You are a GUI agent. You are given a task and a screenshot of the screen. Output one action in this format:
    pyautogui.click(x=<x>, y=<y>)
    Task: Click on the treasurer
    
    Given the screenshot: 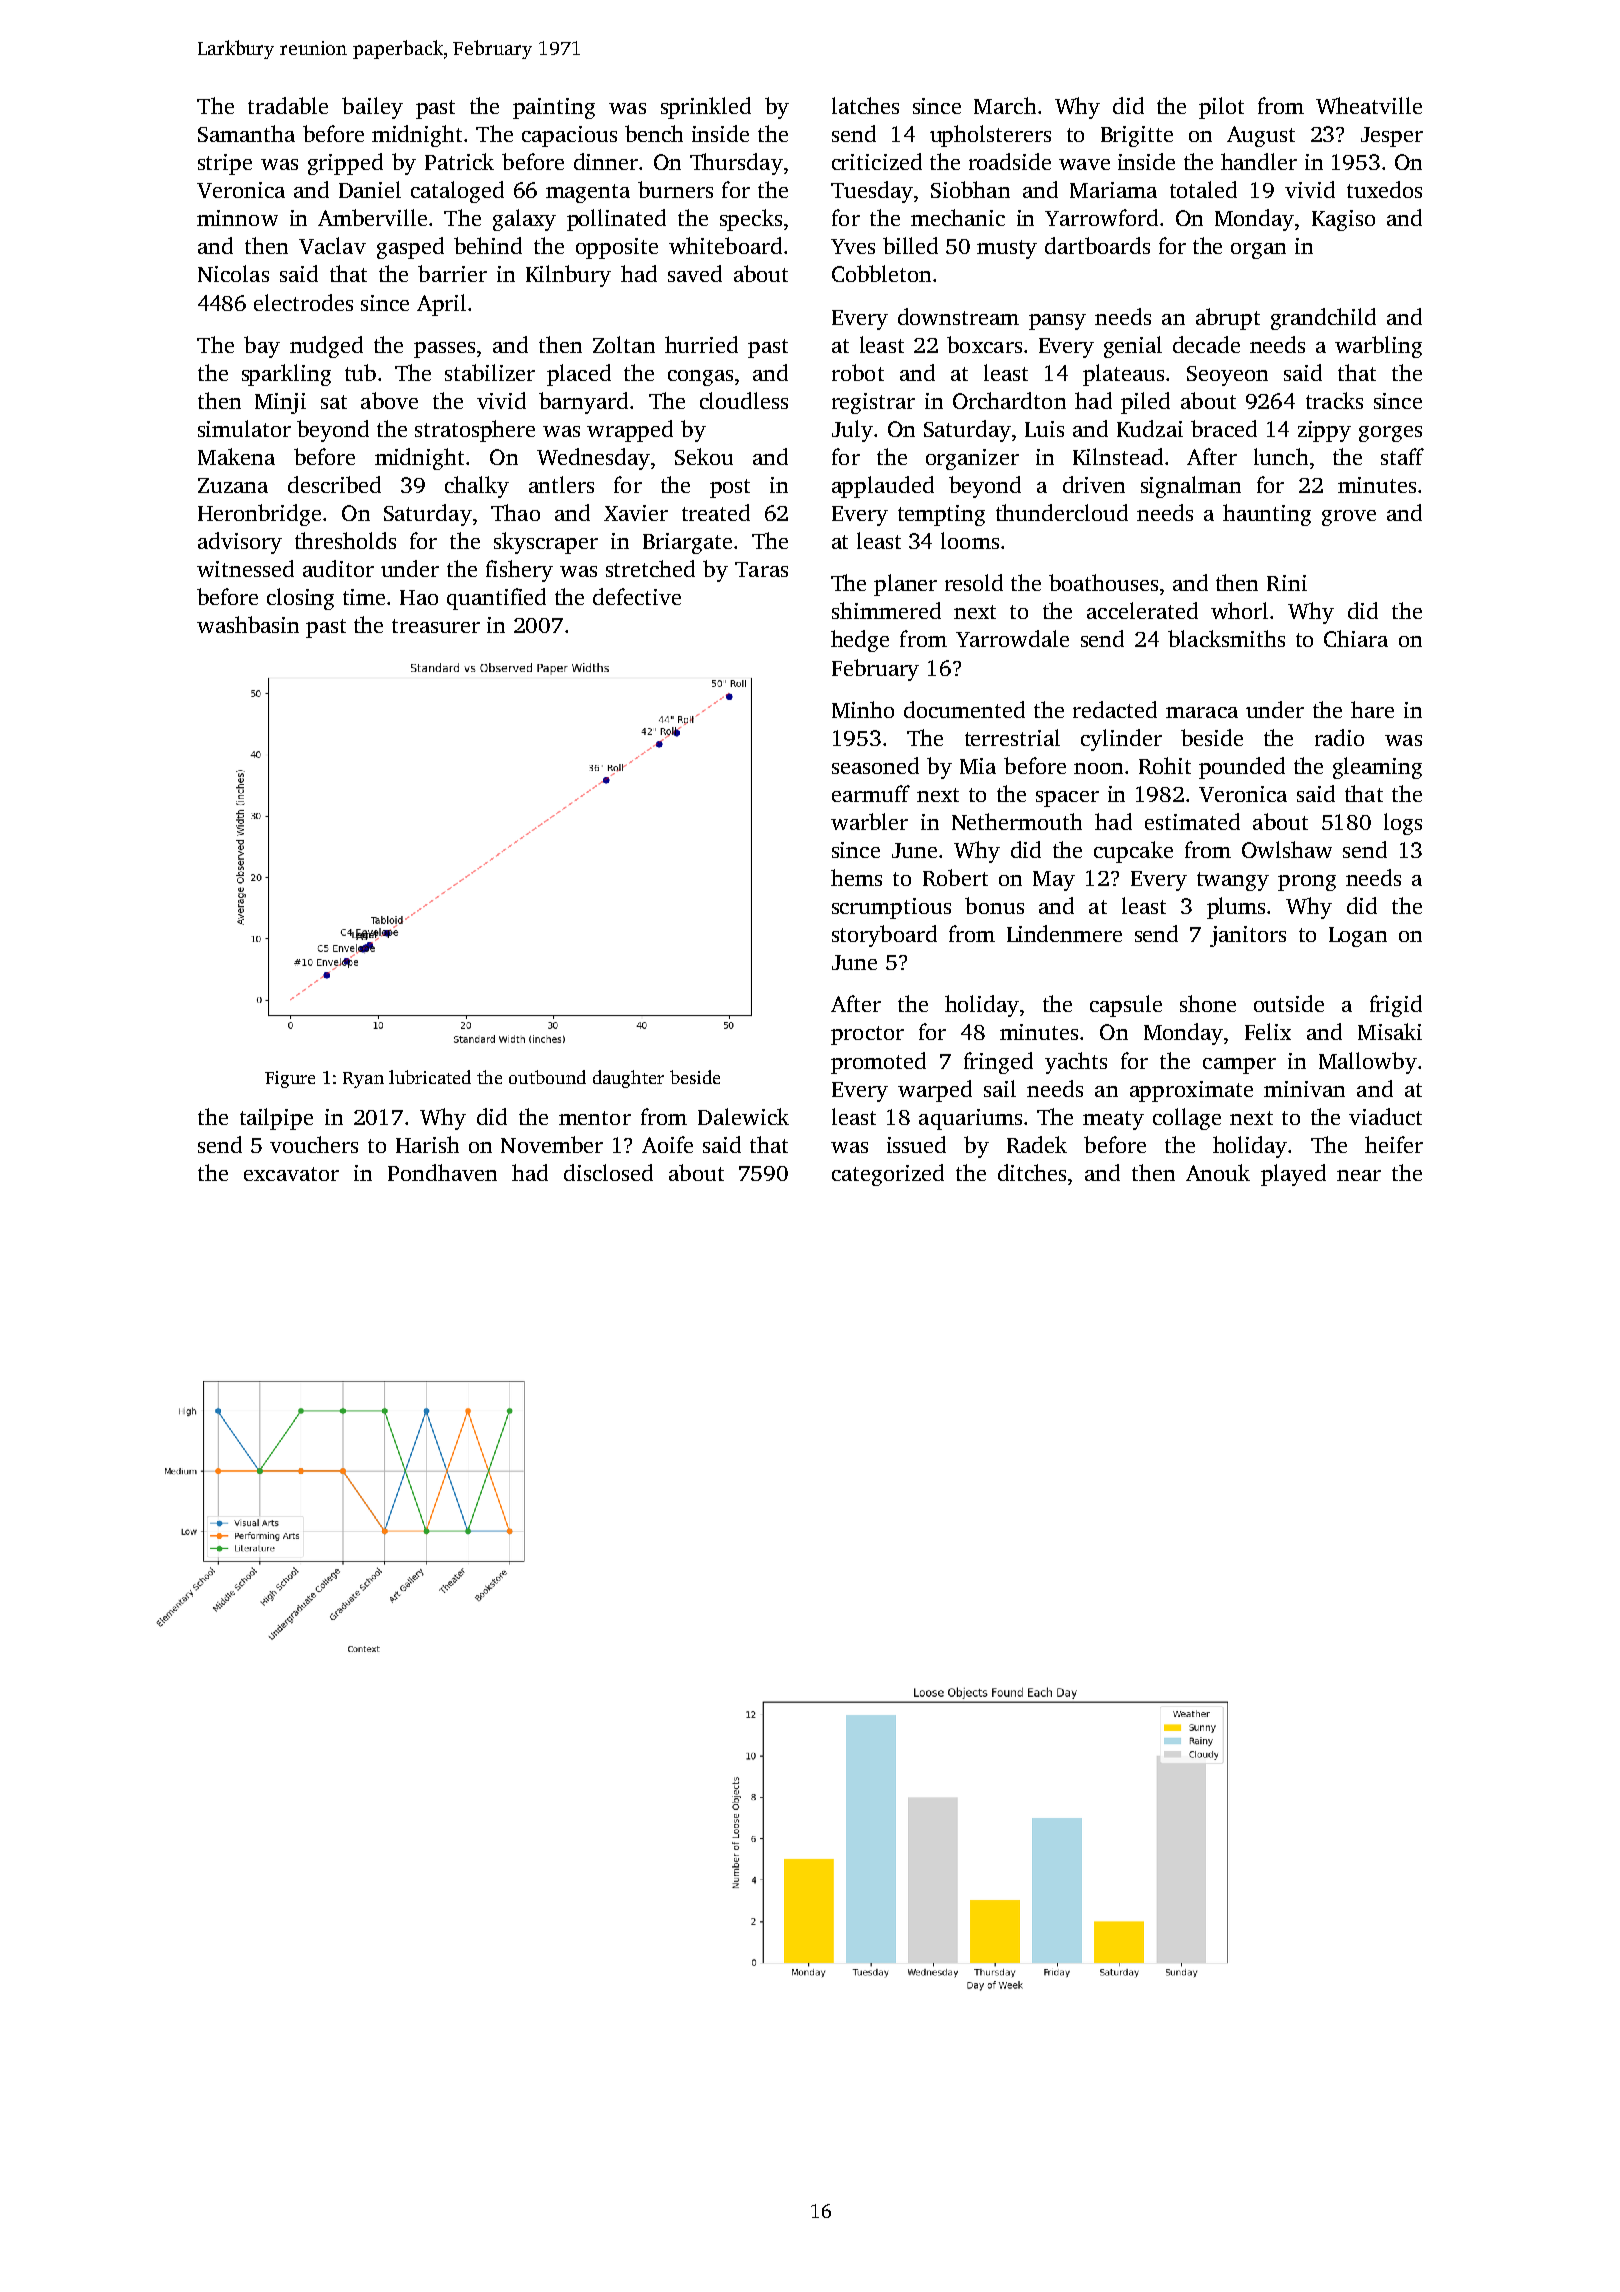 What is the action you would take?
    pyautogui.click(x=436, y=626)
